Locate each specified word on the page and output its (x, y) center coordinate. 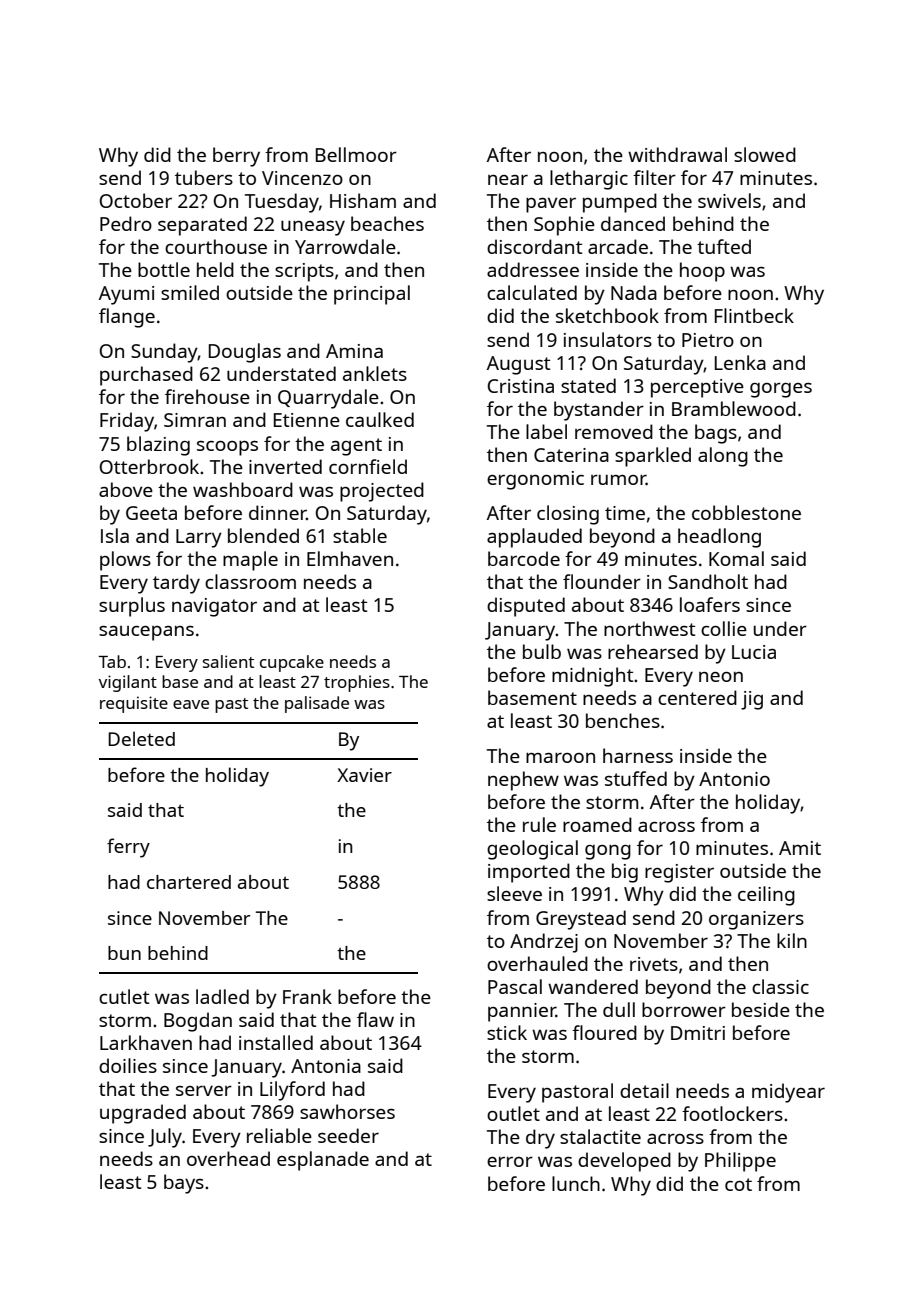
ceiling (766, 896)
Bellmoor (356, 154)
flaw (375, 1019)
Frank (307, 996)
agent (356, 447)
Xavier (364, 775)
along (723, 457)
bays (184, 1184)
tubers (204, 177)
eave (191, 704)
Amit (800, 848)
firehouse (207, 396)
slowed (765, 154)
